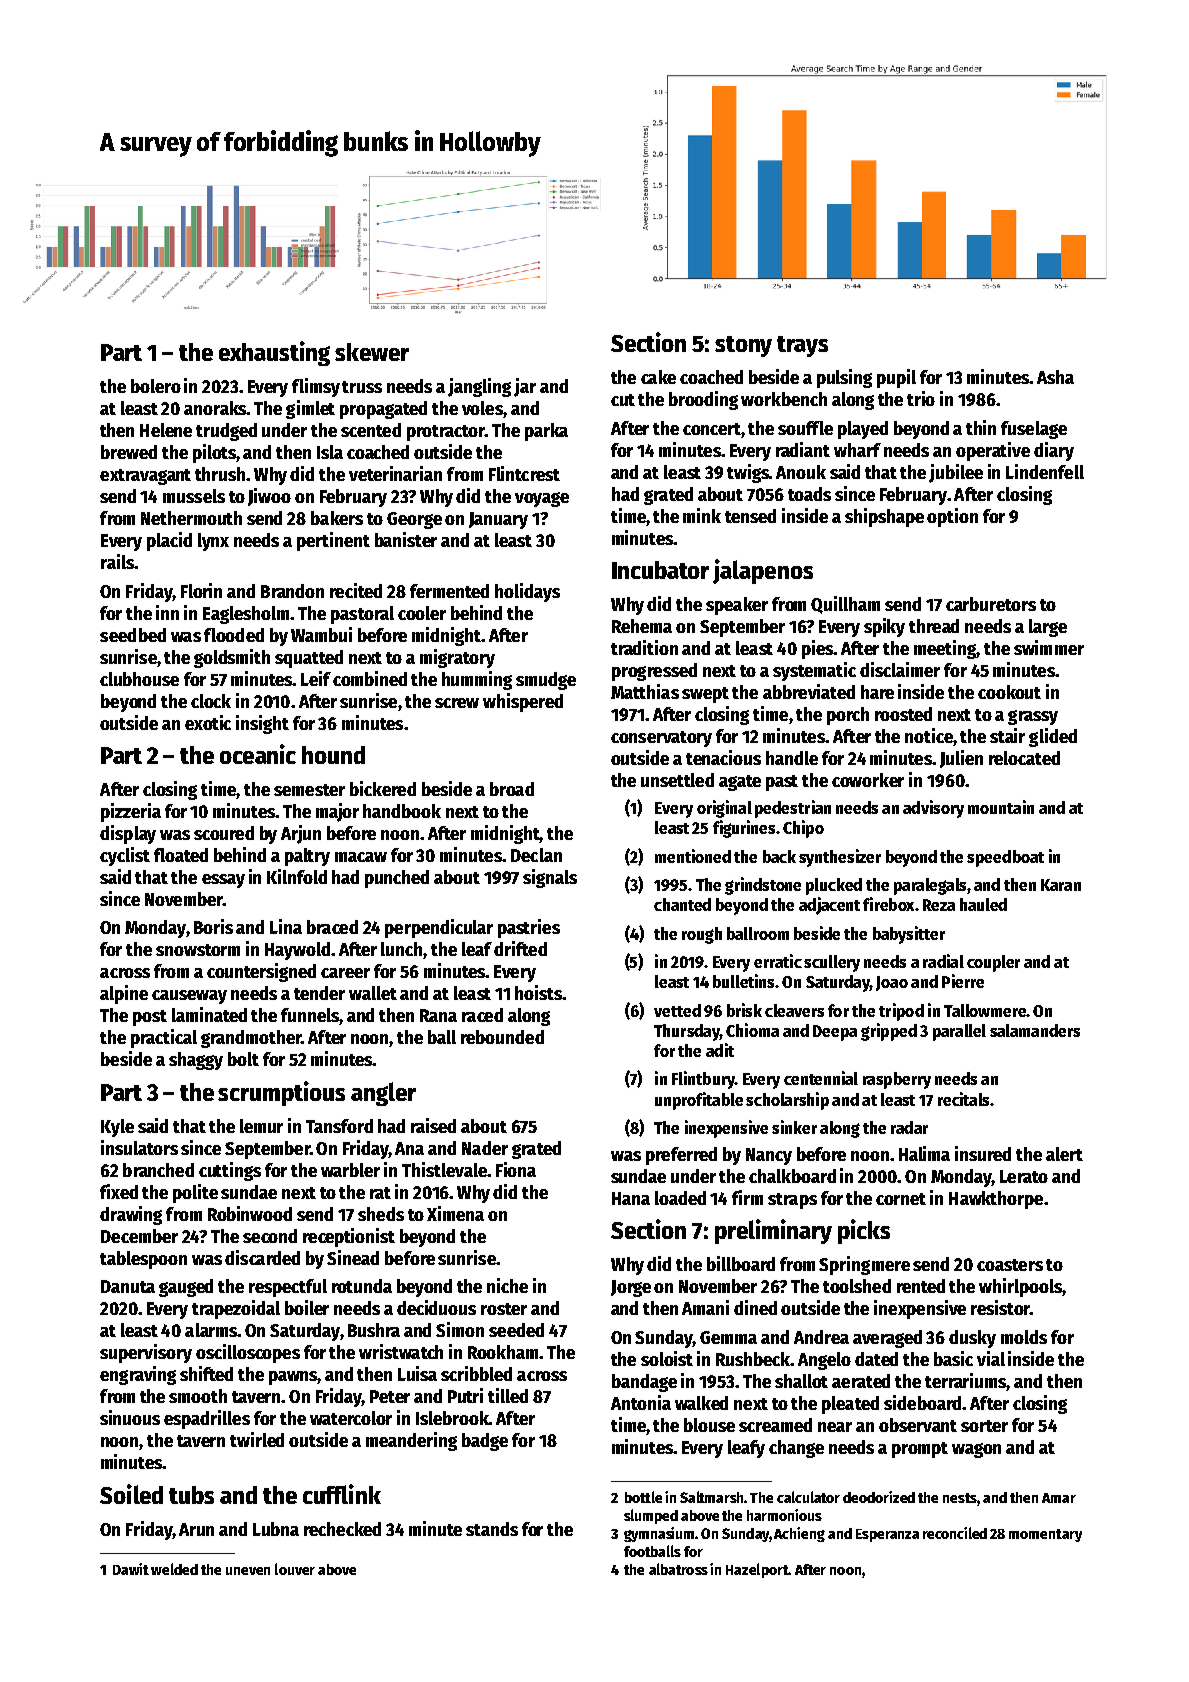 Image resolution: width=1189 pixels, height=1682 pixels. I want to click on Asha, so click(1055, 377).
